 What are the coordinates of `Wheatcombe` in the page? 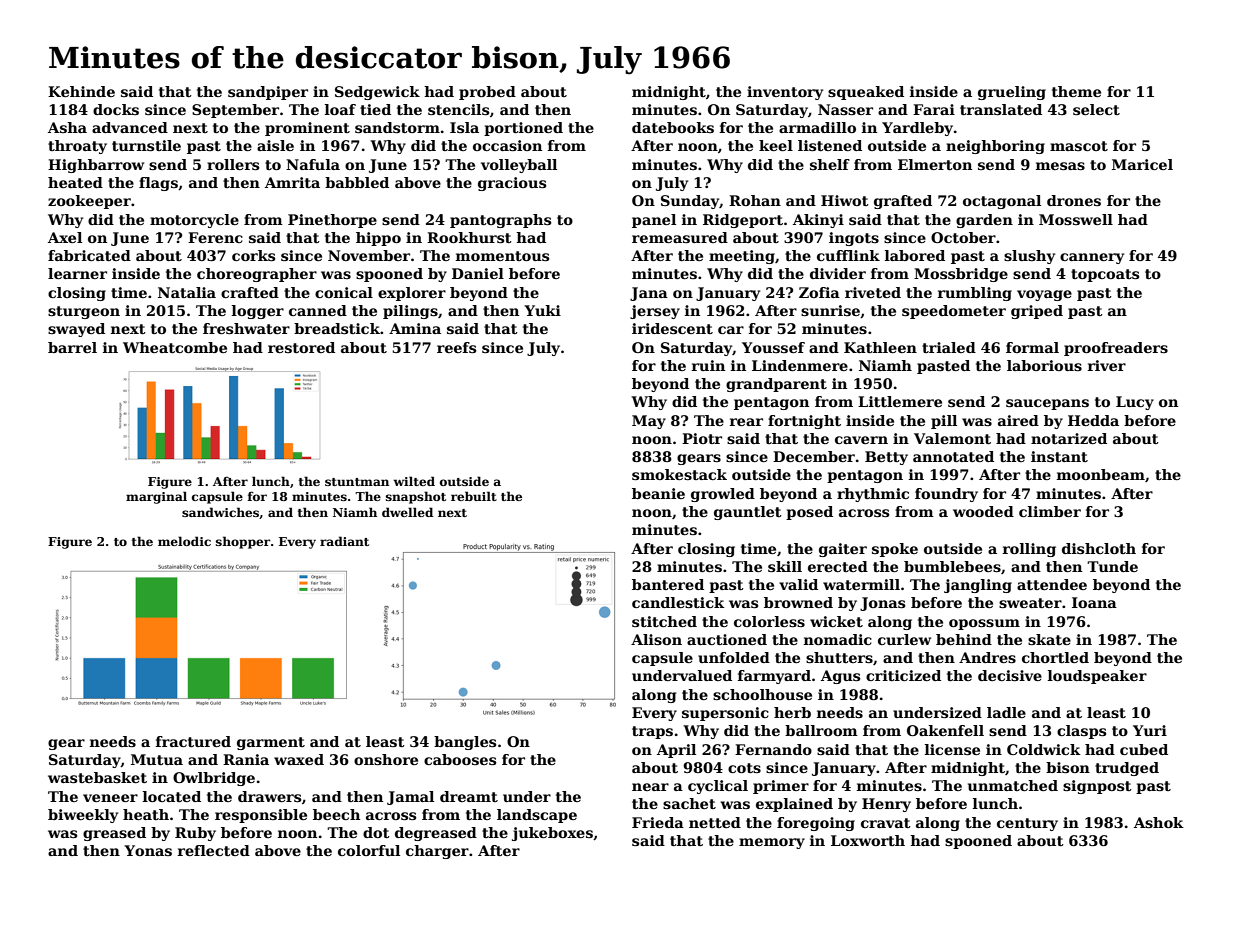 It's located at (175, 347).
